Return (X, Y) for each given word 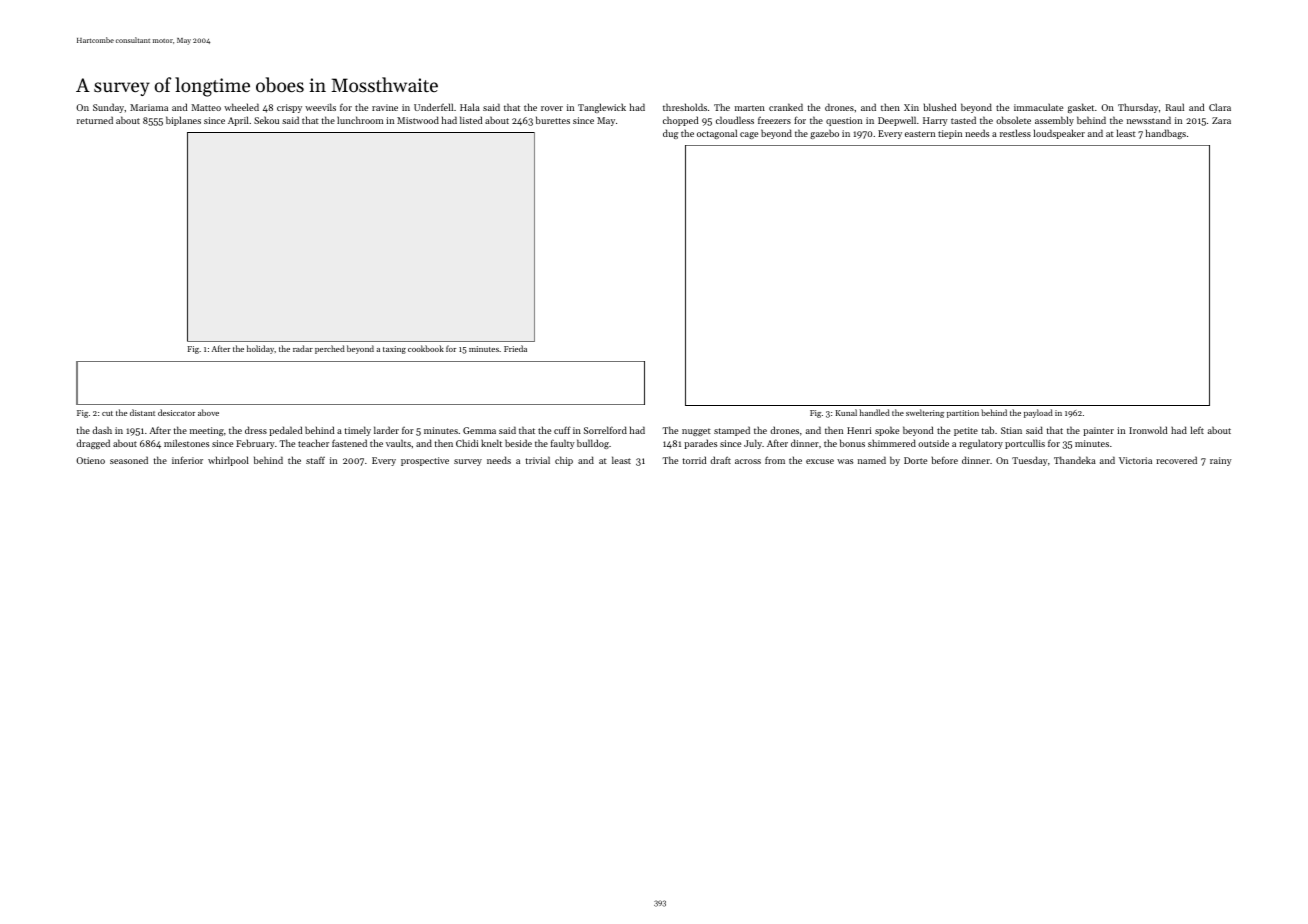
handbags (1166, 134)
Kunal (846, 412)
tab (988, 430)
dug (670, 134)
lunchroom (360, 120)
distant (142, 412)
